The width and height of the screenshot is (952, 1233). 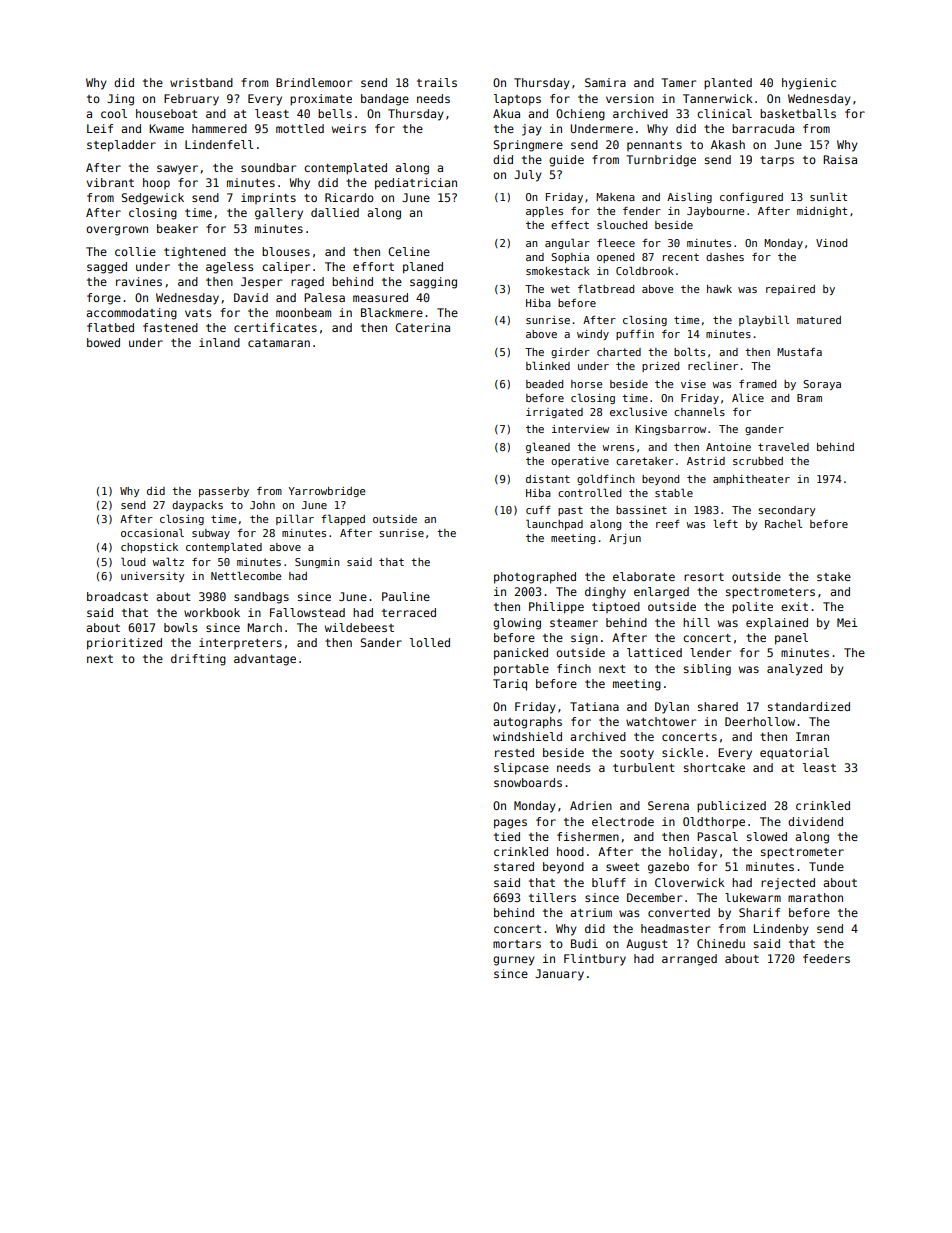 What do you see at coordinates (510, 824) in the screenshot?
I see `pages` at bounding box center [510, 824].
